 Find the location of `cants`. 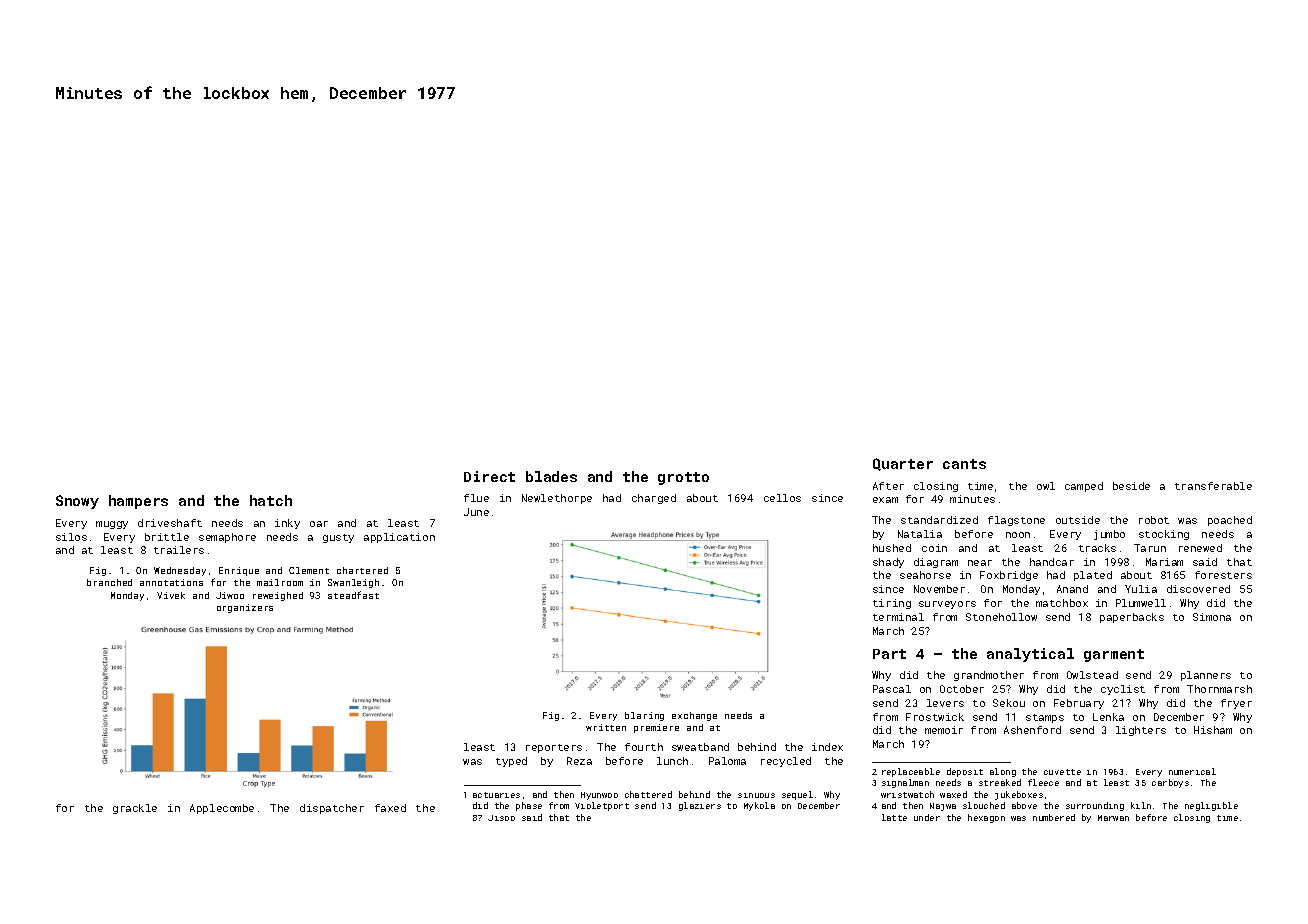

cants is located at coordinates (964, 464).
